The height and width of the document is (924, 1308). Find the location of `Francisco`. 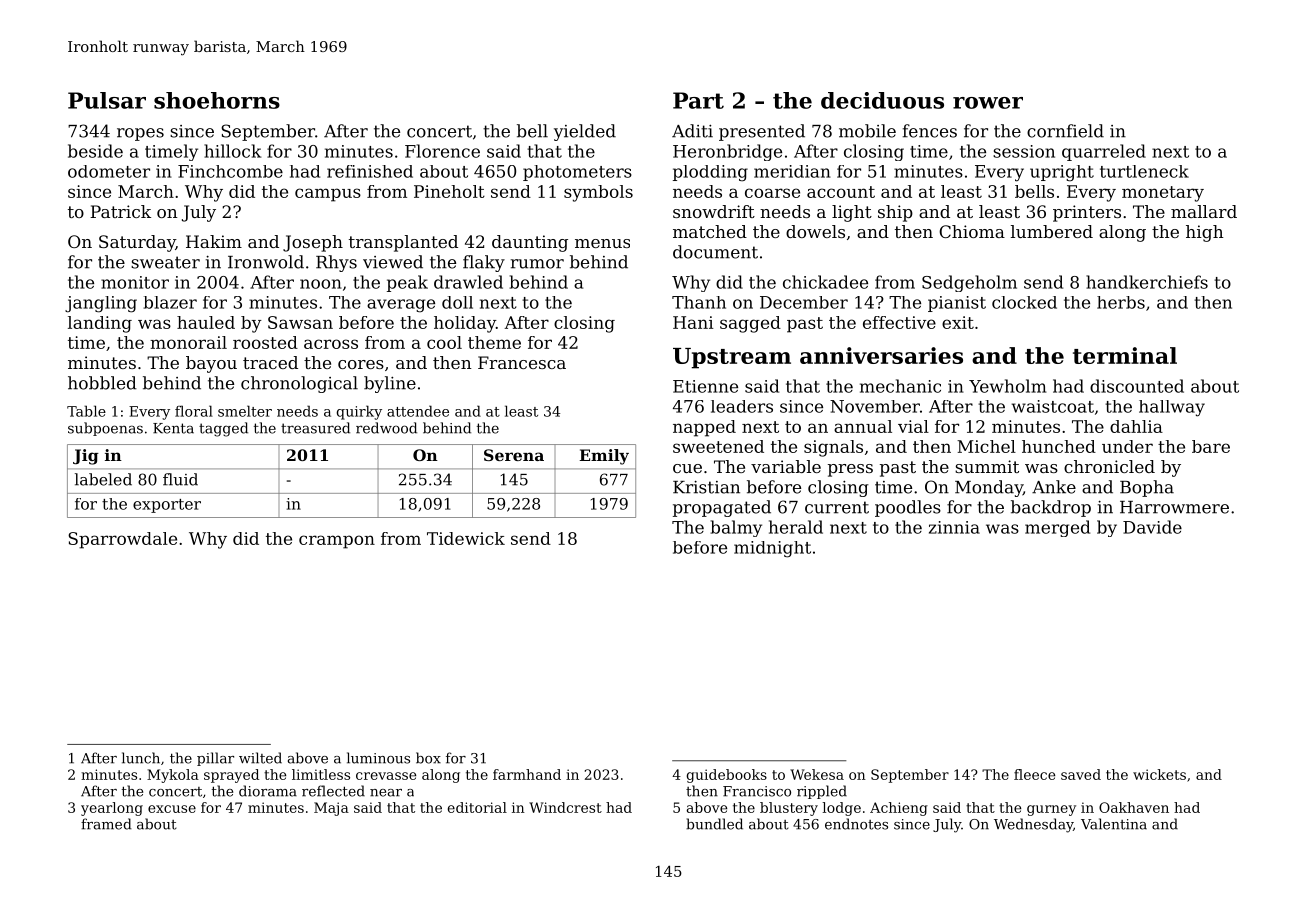

Francisco is located at coordinates (757, 791).
